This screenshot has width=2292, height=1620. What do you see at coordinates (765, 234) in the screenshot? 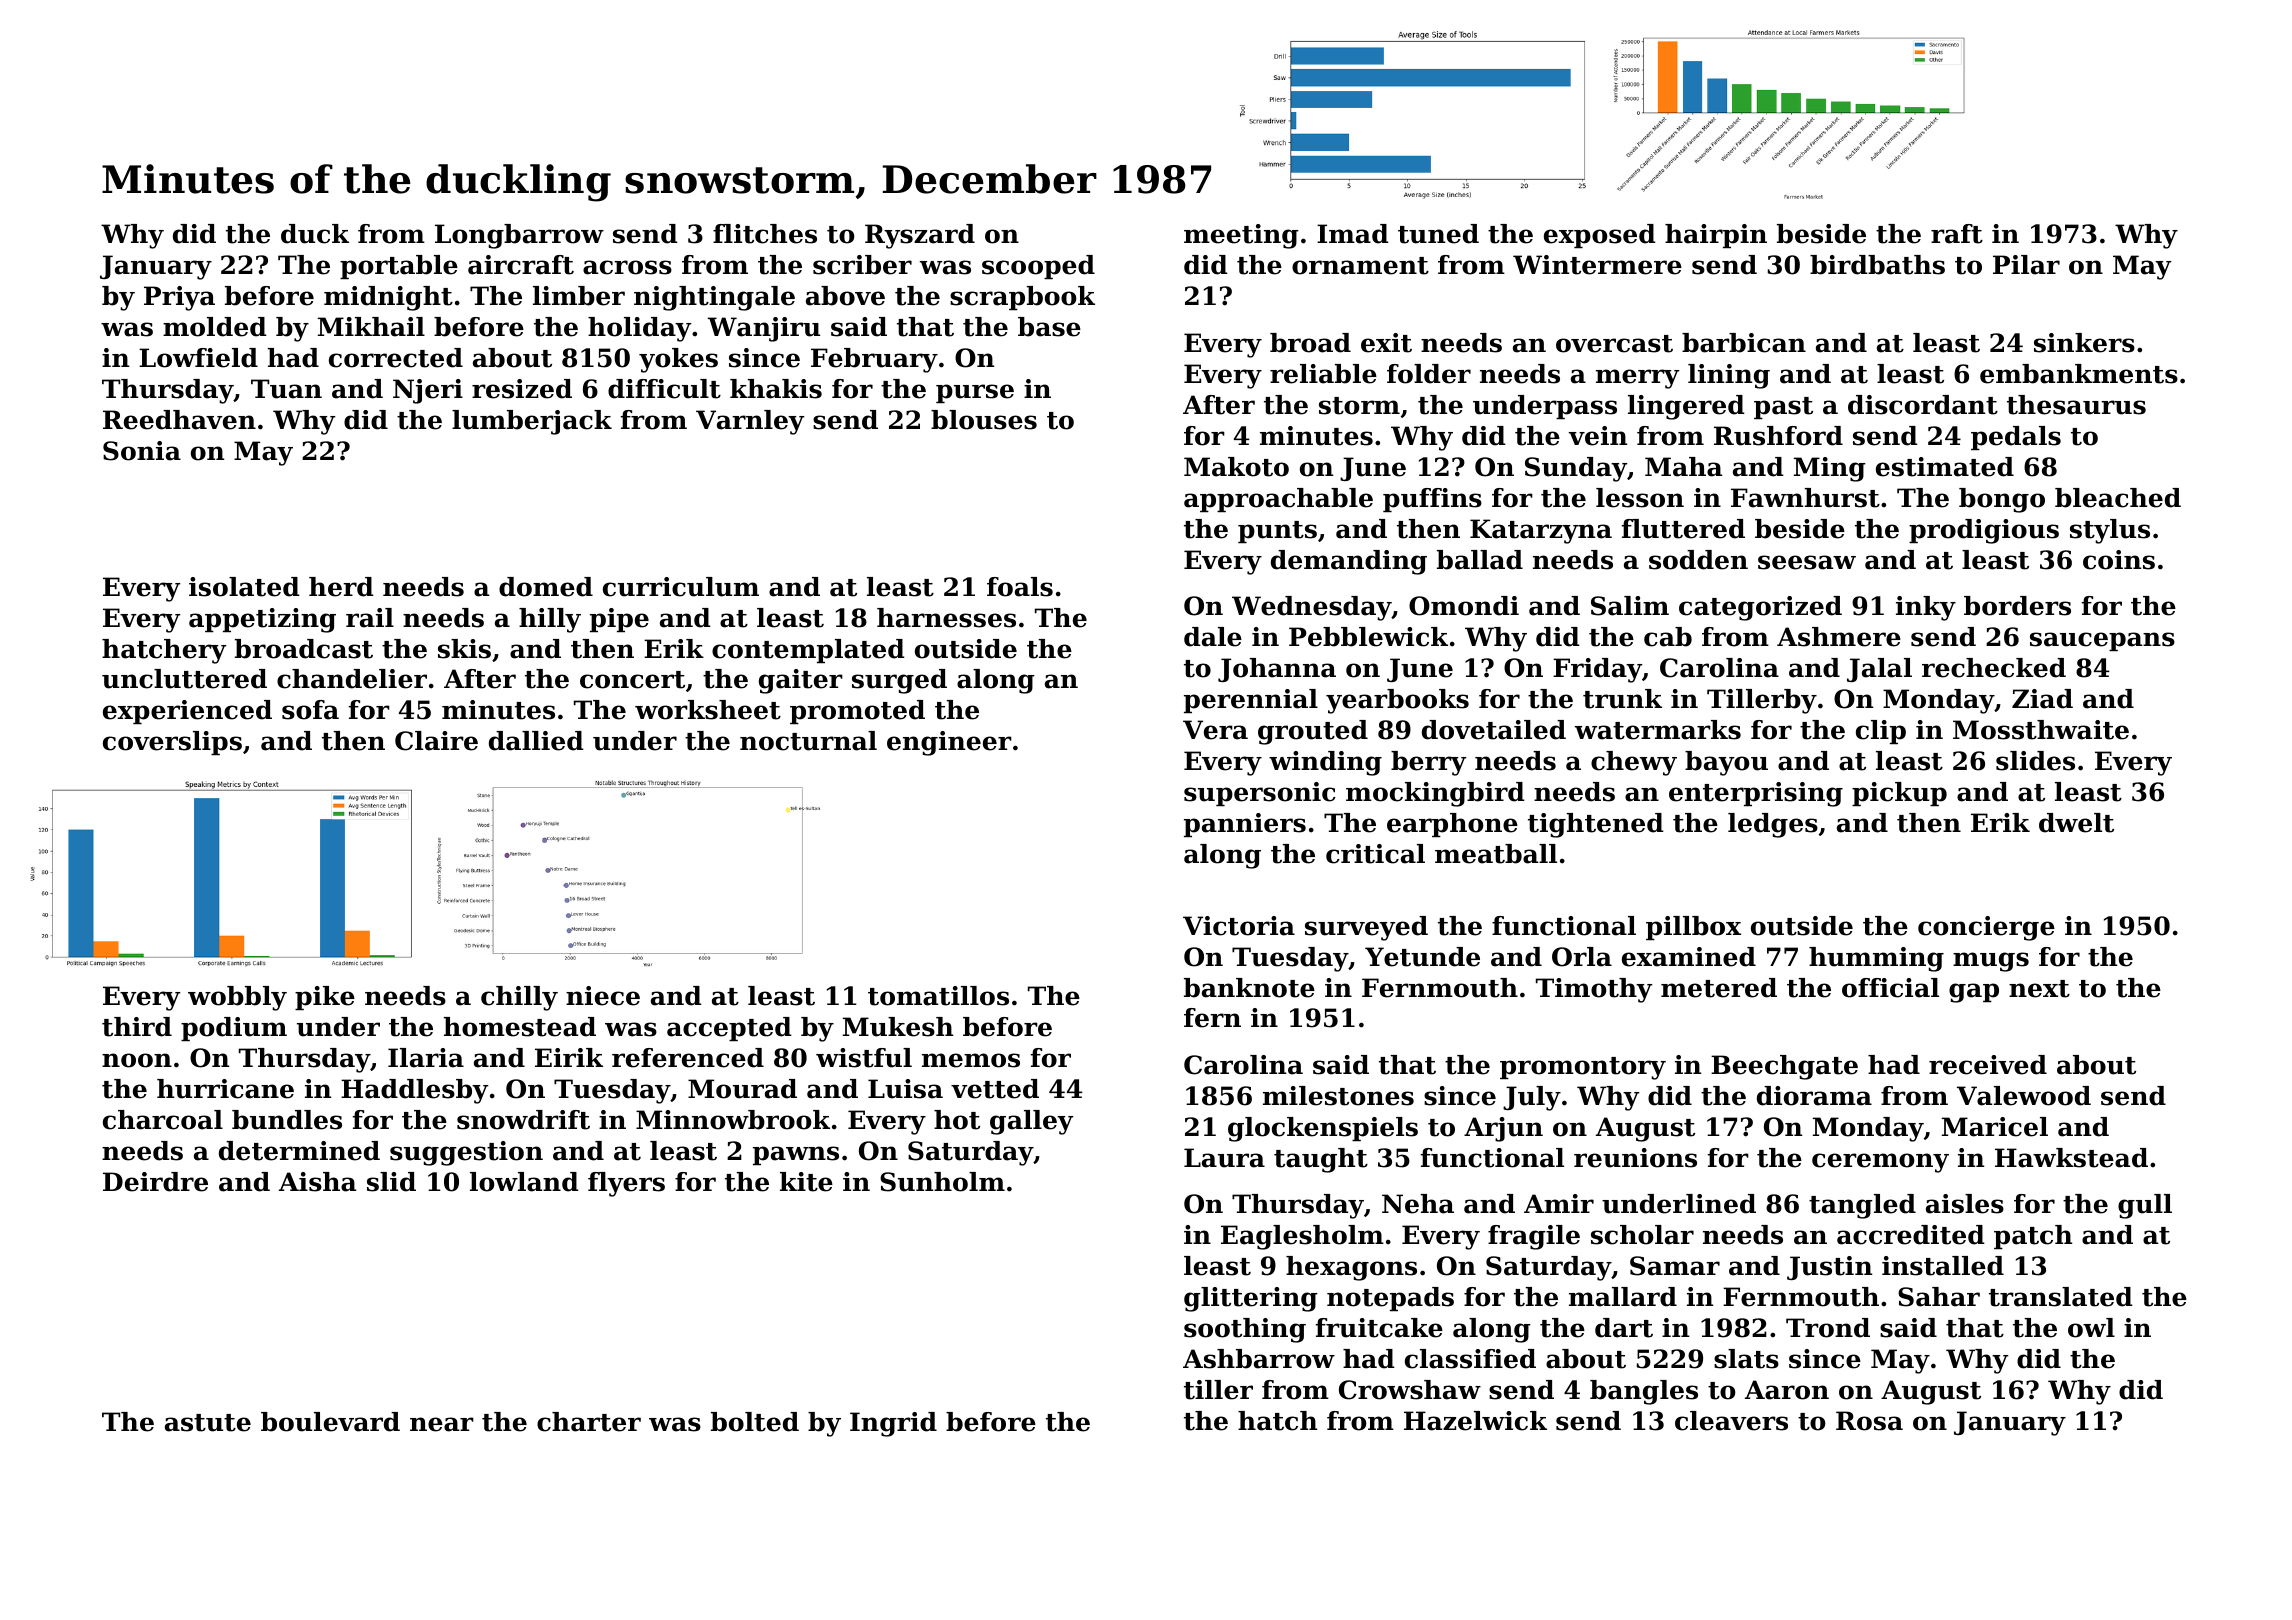
I see `flitches` at bounding box center [765, 234].
